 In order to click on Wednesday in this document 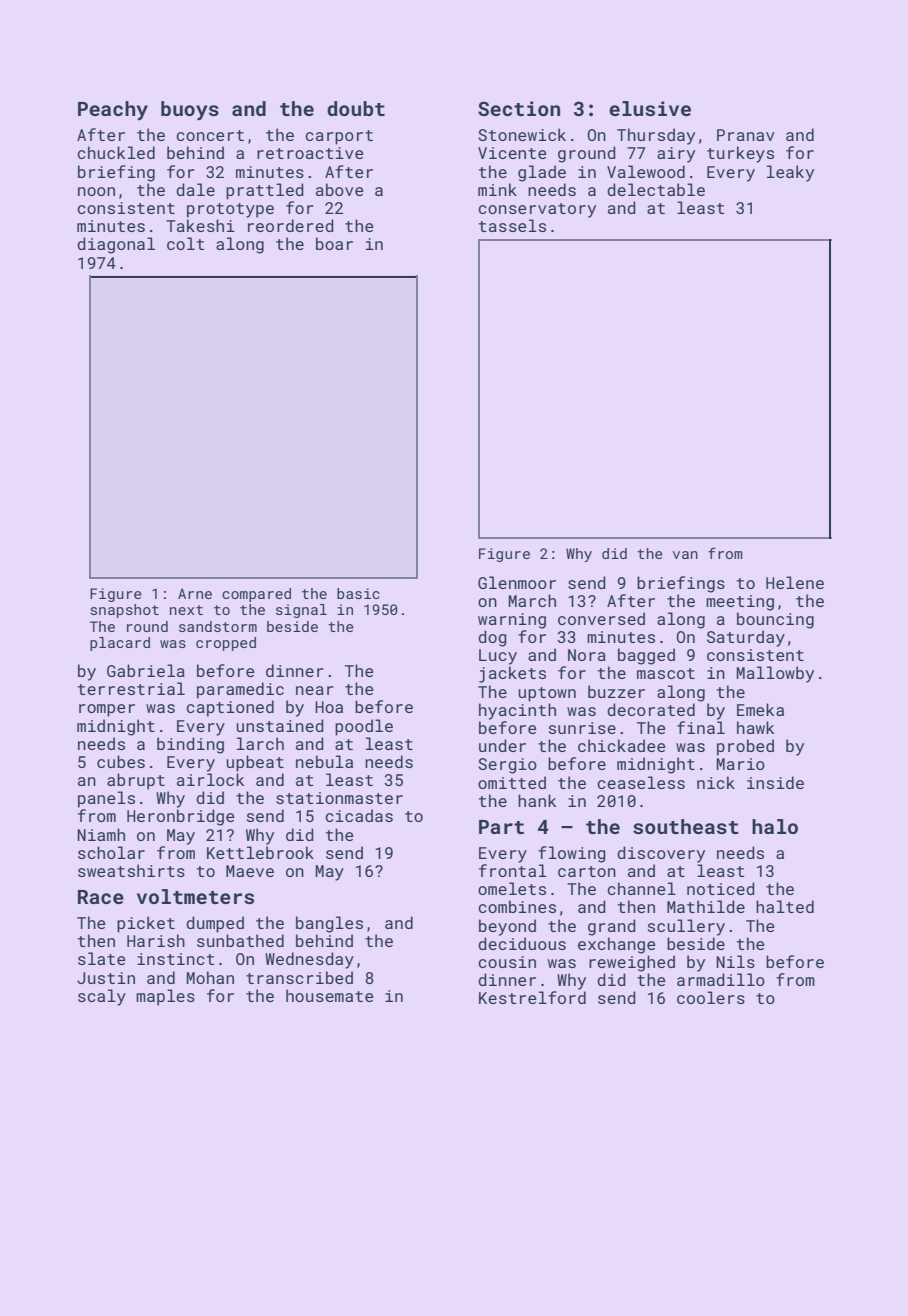, I will do `click(309, 960)`.
